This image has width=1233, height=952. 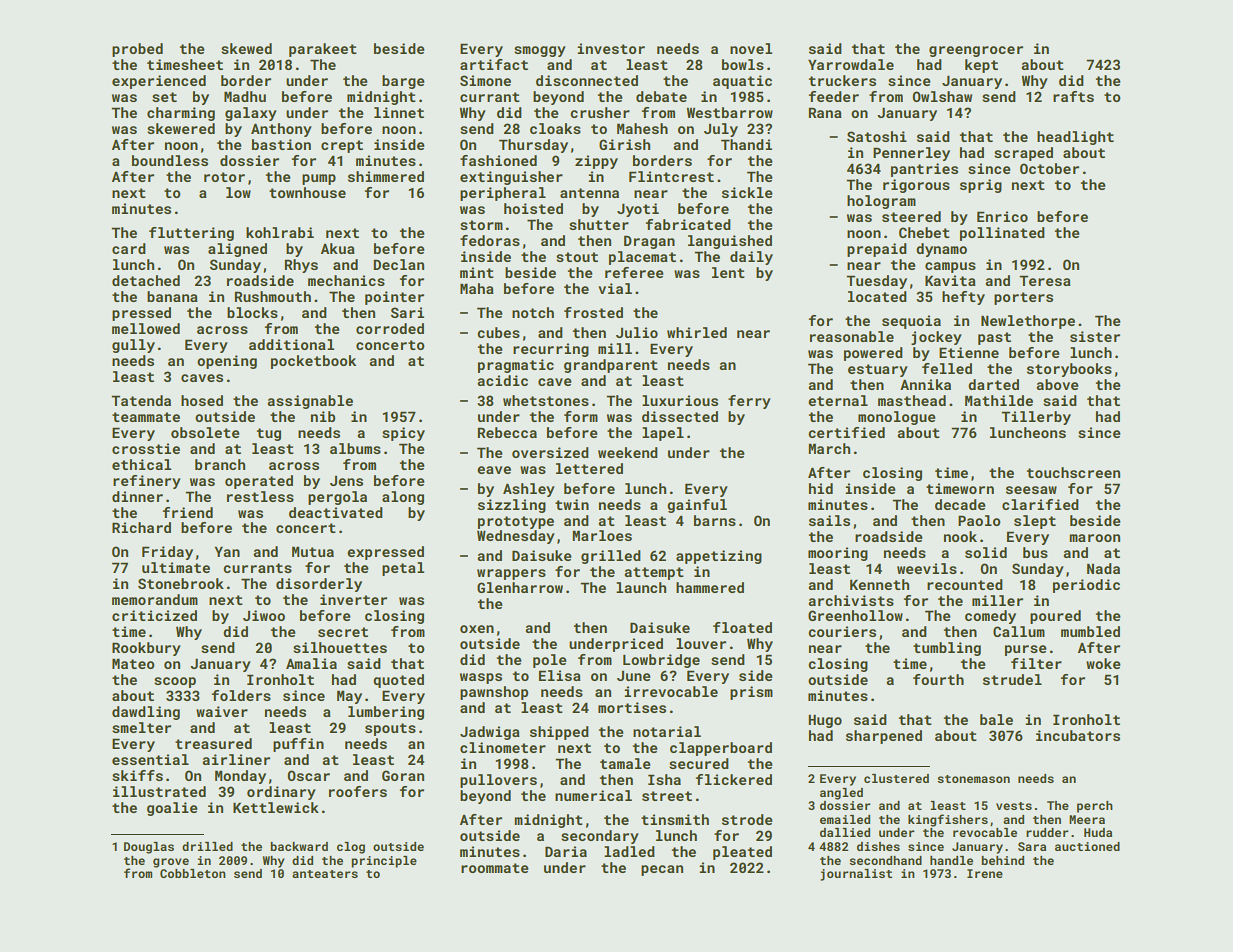 I want to click on clog, so click(x=351, y=848).
